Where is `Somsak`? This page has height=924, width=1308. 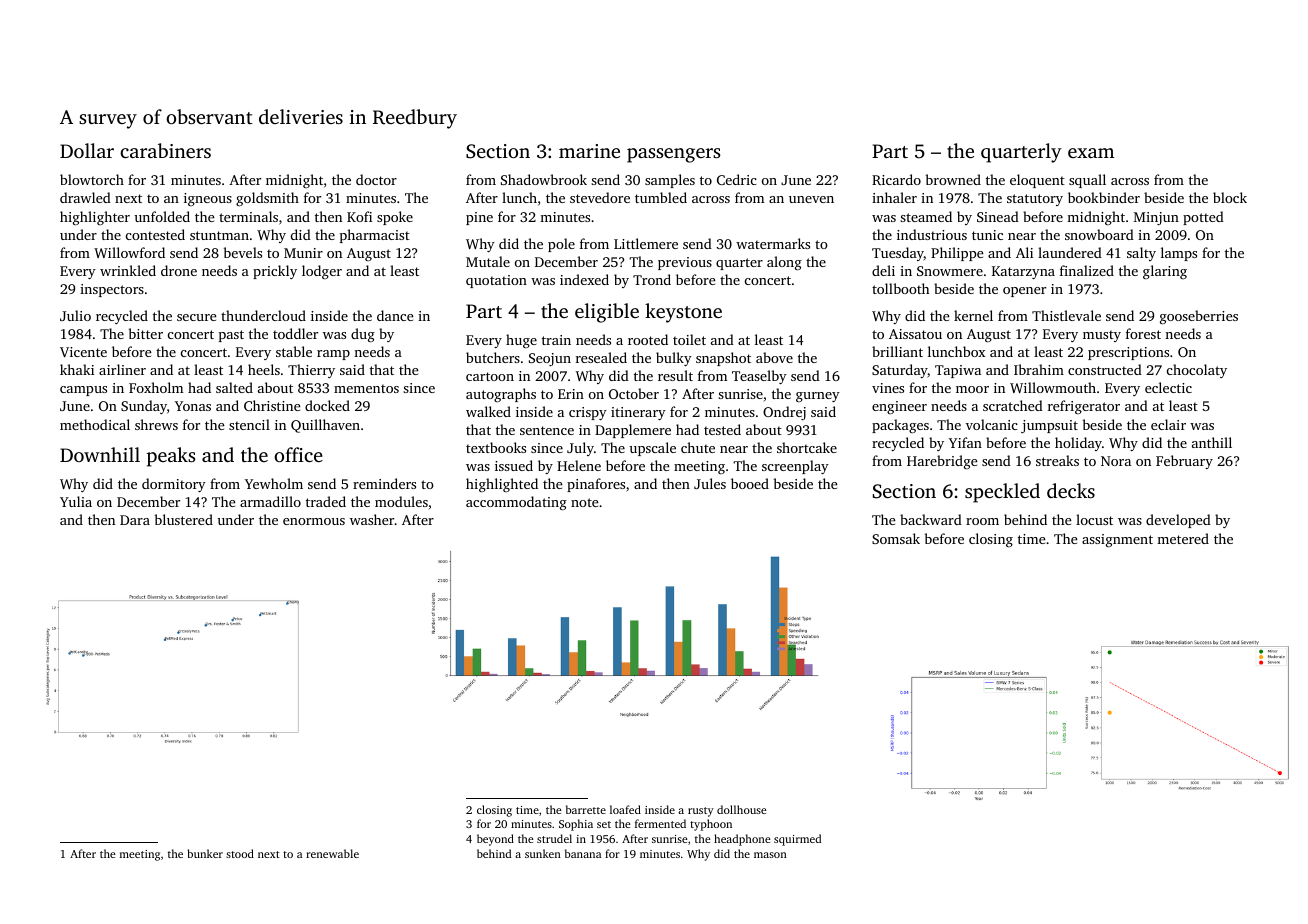 Somsak is located at coordinates (896, 538).
